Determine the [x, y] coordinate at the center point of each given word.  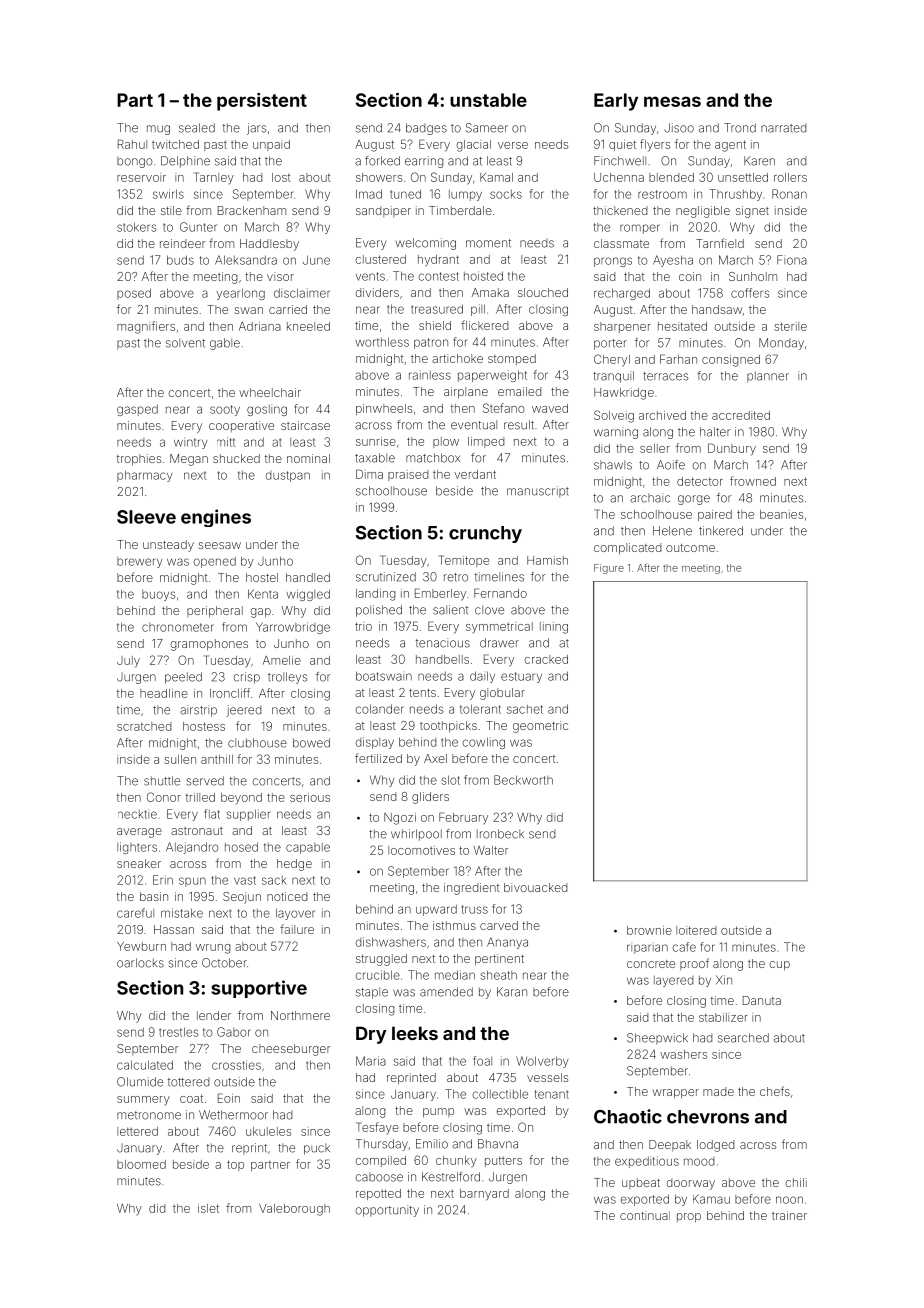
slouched [543, 292]
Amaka [490, 292]
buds [180, 260]
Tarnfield [720, 243]
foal [482, 1061]
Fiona [792, 260]
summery [143, 1101]
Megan [189, 460]
